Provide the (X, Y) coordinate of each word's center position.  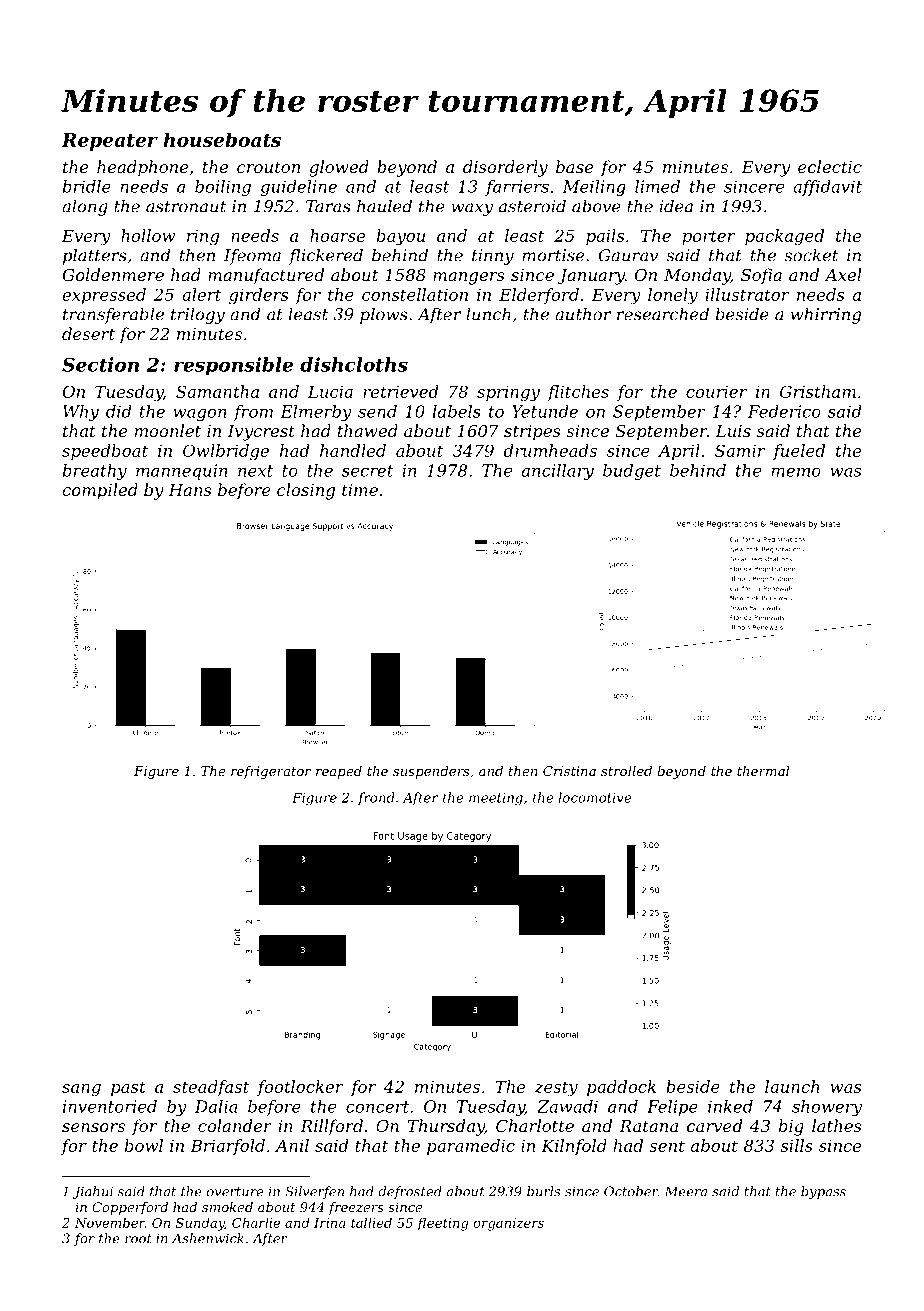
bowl (144, 1145)
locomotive (595, 797)
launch (792, 1086)
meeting (496, 799)
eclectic (830, 166)
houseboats (222, 139)
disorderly (505, 168)
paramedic (471, 1147)
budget (632, 472)
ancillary (558, 472)
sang (81, 1090)
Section (100, 364)
